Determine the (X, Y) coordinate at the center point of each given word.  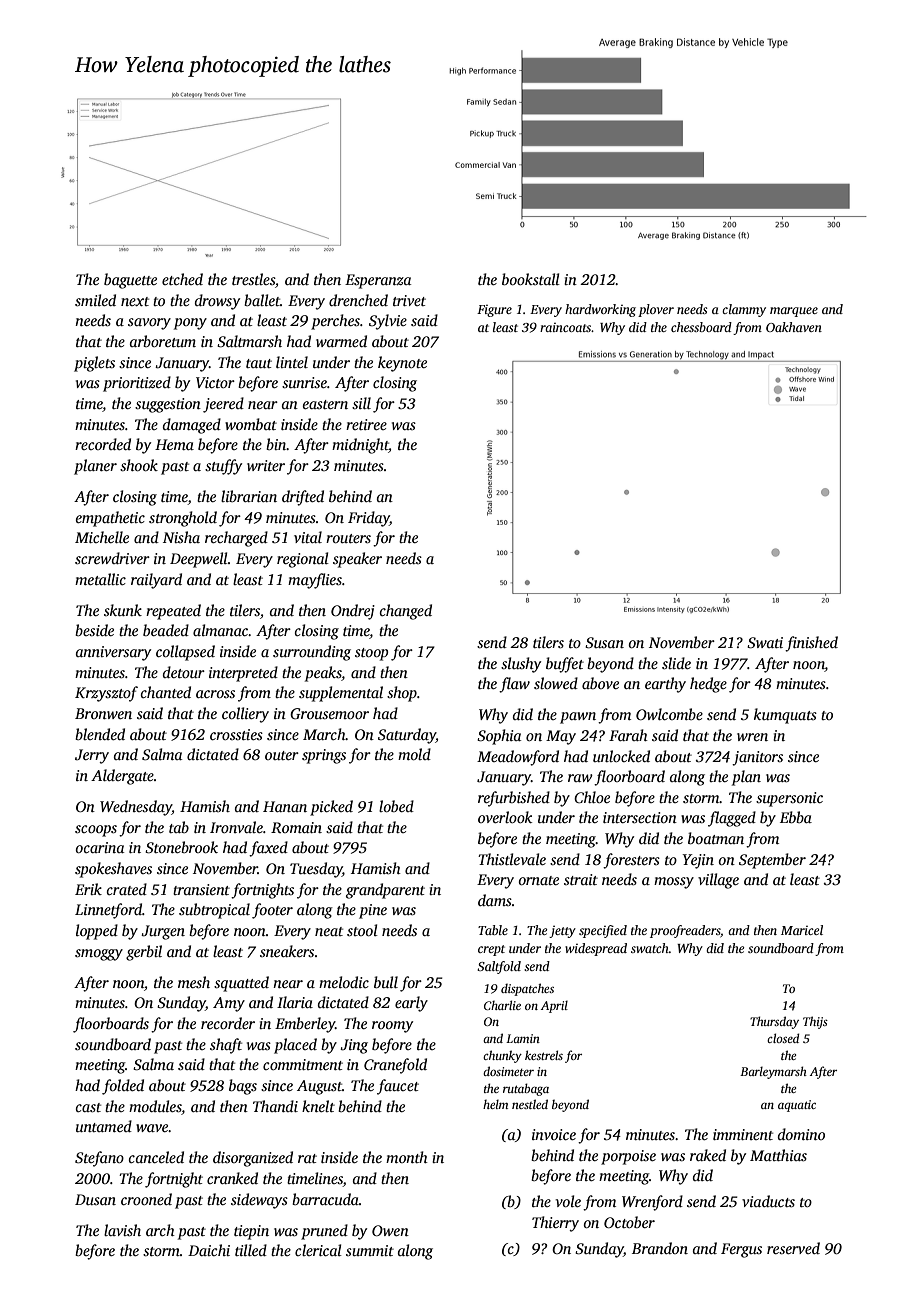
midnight (360, 446)
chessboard (701, 327)
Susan (604, 643)
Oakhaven (794, 327)
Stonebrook (181, 847)
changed (406, 612)
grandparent (385, 891)
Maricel (802, 930)
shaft (226, 1046)
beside (94, 630)
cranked (232, 1178)
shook (139, 465)
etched (182, 279)
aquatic (797, 1106)
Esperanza (378, 281)
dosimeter (508, 1071)
